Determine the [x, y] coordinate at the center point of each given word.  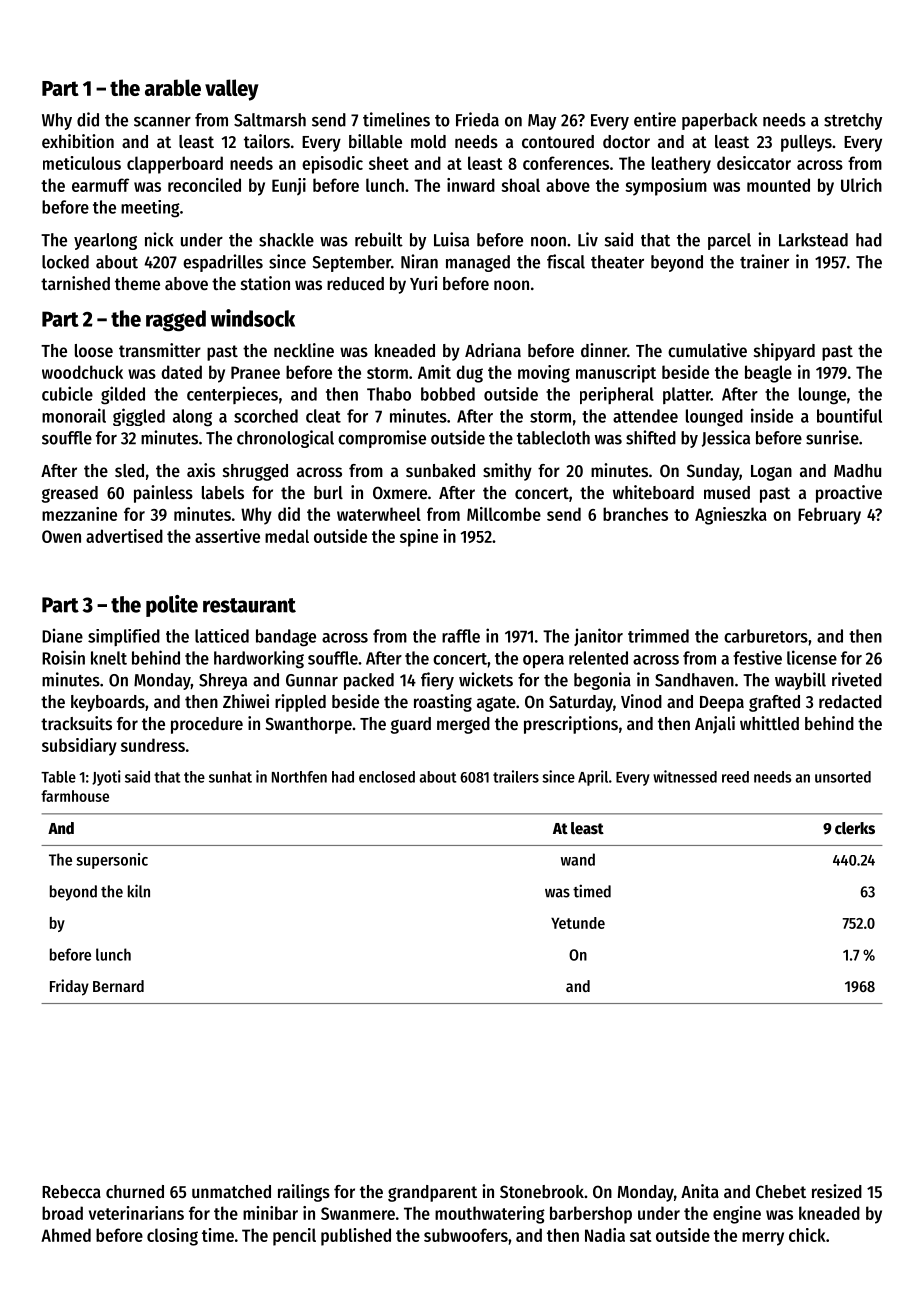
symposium [666, 187]
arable [173, 87]
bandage [286, 638]
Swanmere [358, 1213]
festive [757, 657]
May [542, 122]
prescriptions [571, 725]
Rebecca [71, 1191]
